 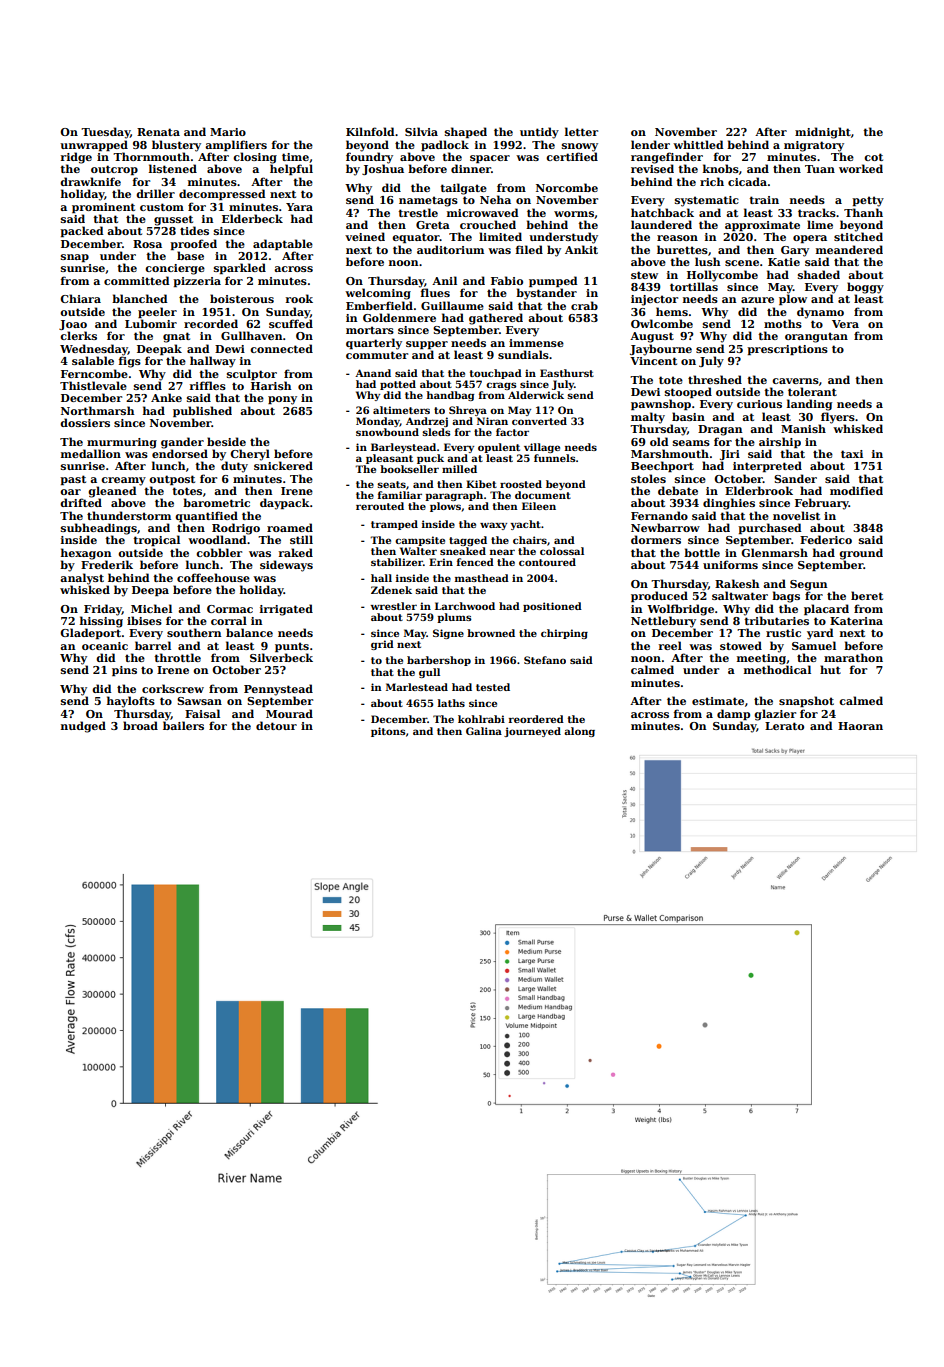 I want to click on sculptor, so click(x=252, y=374).
